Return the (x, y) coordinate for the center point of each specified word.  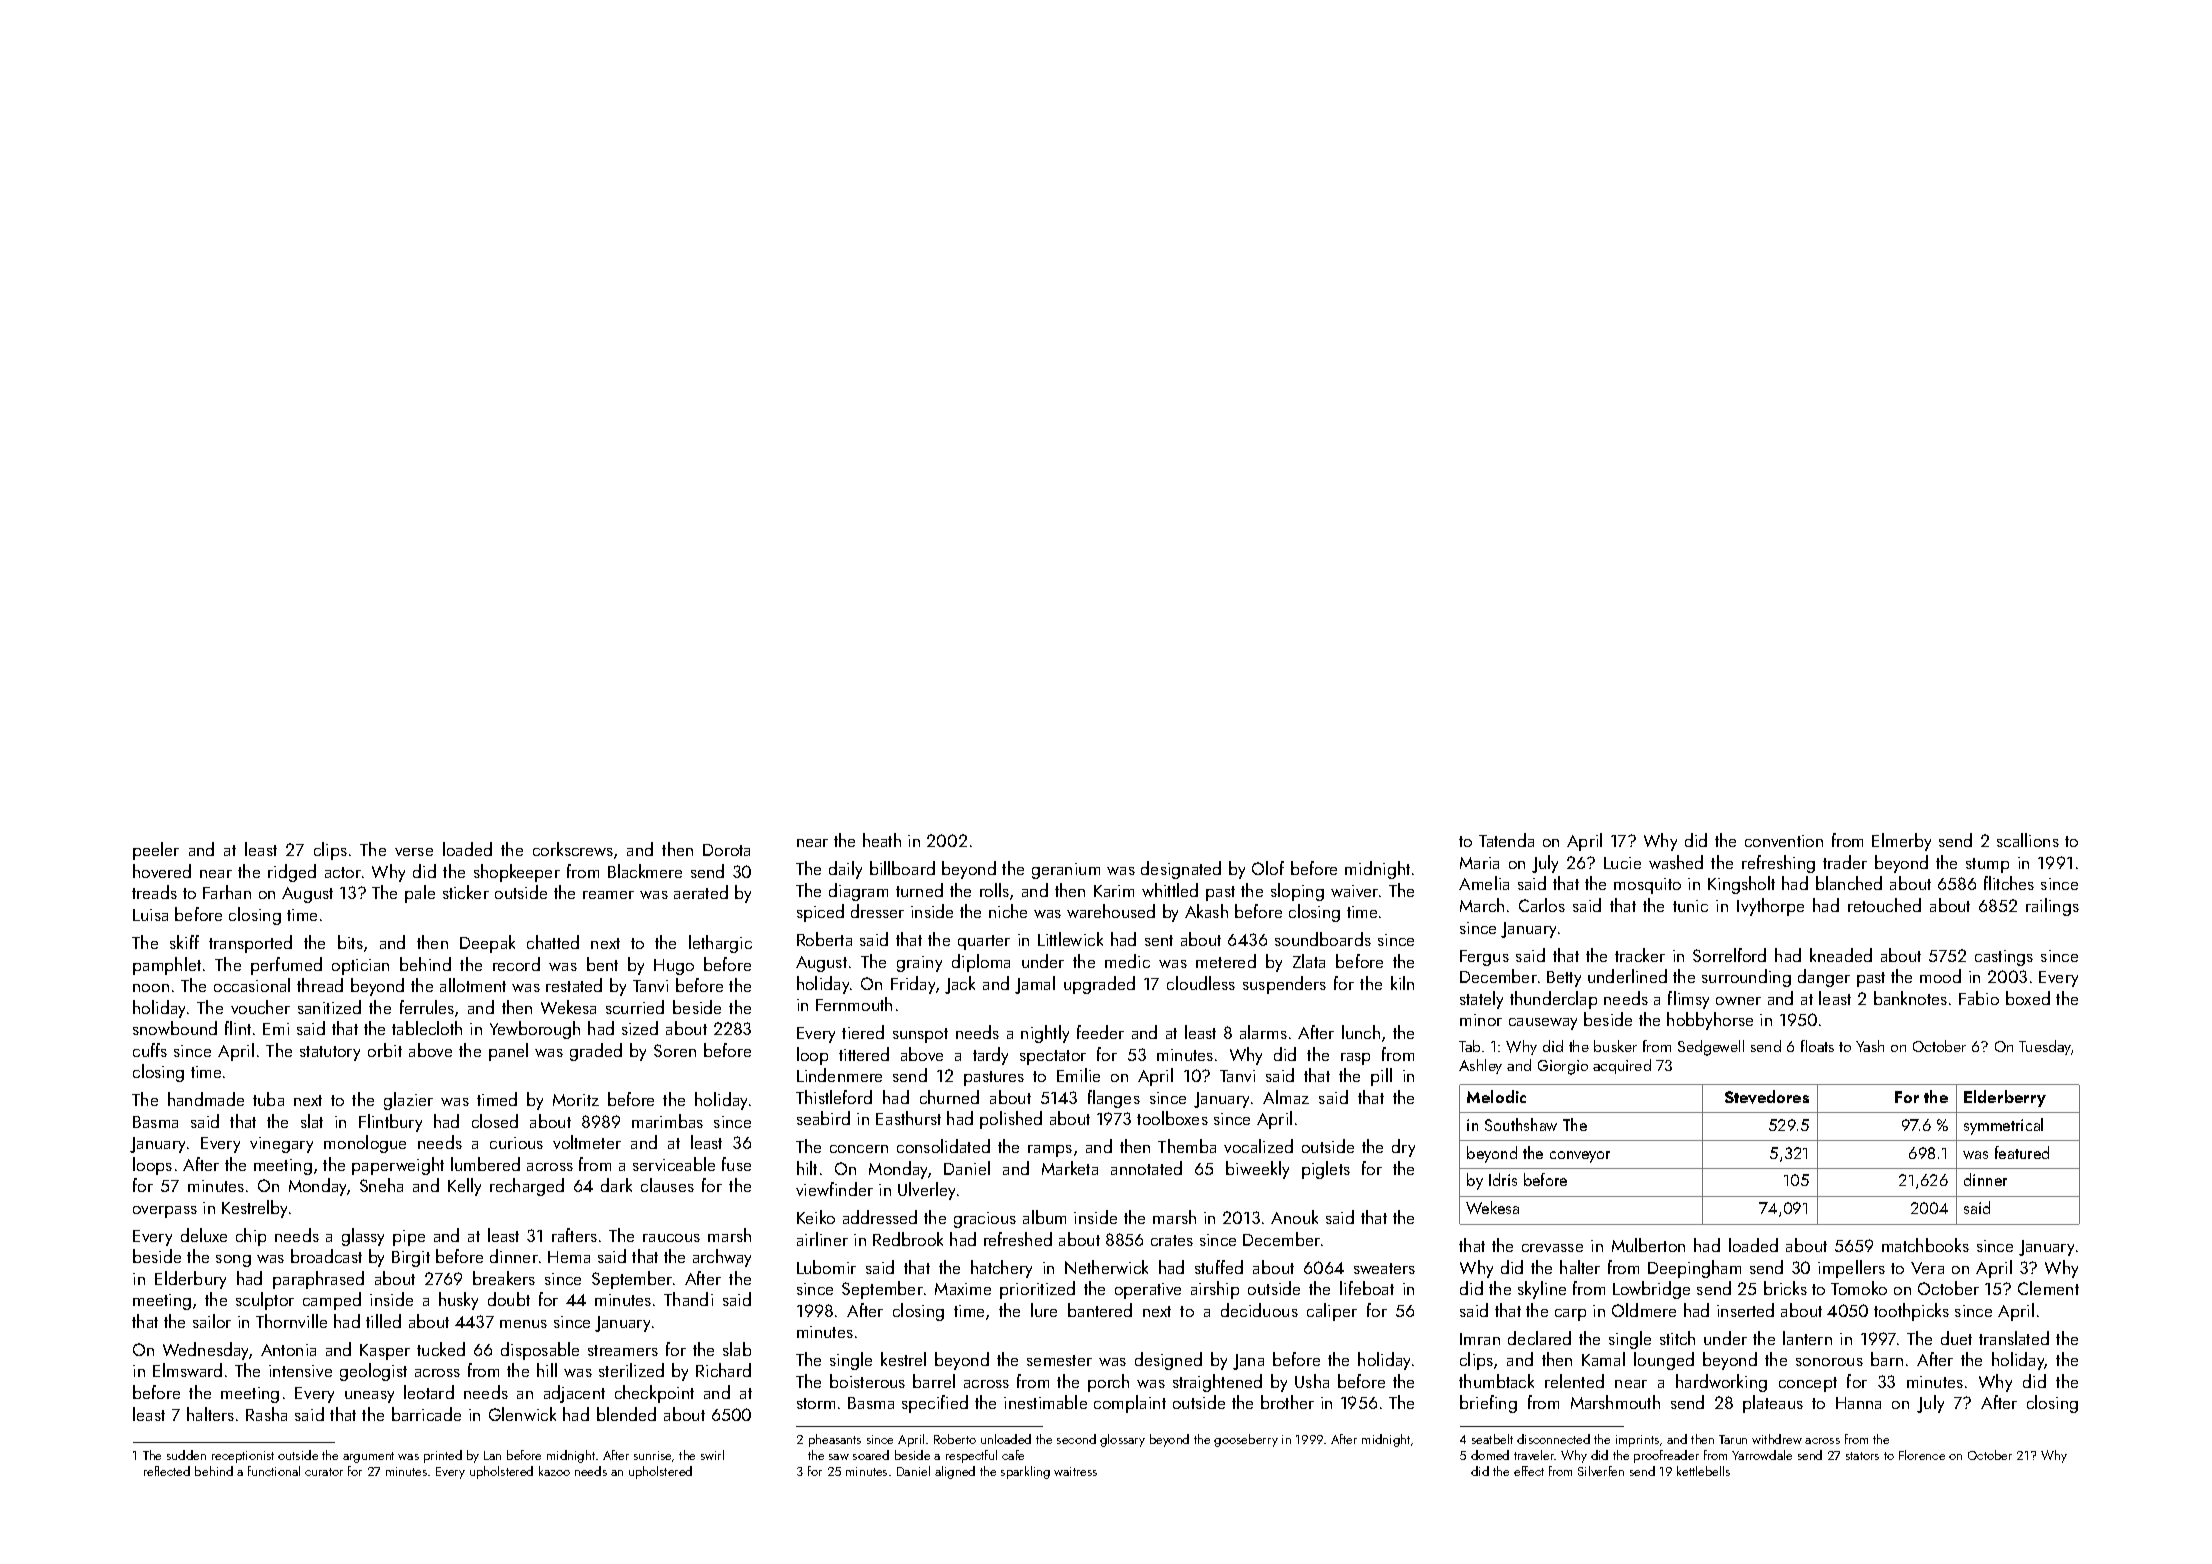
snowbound (175, 1028)
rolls (994, 890)
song (233, 1261)
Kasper (385, 1352)
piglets (1326, 1170)
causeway (1543, 1024)
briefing (1488, 1404)
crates (1172, 1240)
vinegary (281, 1145)
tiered (863, 1032)
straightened (1217, 1383)
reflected (167, 1471)
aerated (701, 892)
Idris (1503, 1179)
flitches (2009, 883)
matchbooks (1925, 1245)
